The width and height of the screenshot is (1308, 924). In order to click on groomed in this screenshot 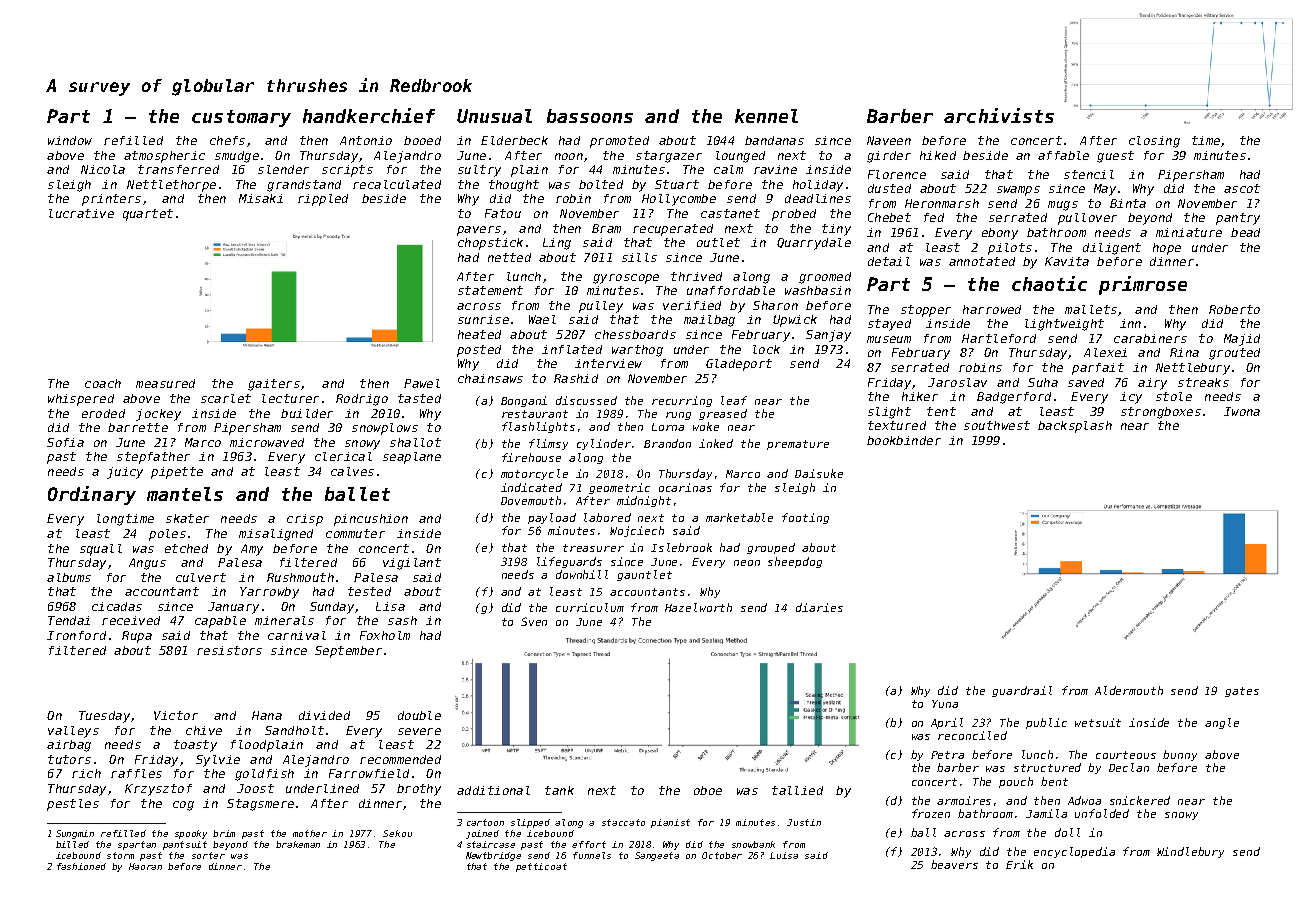, I will do `click(825, 278)`.
